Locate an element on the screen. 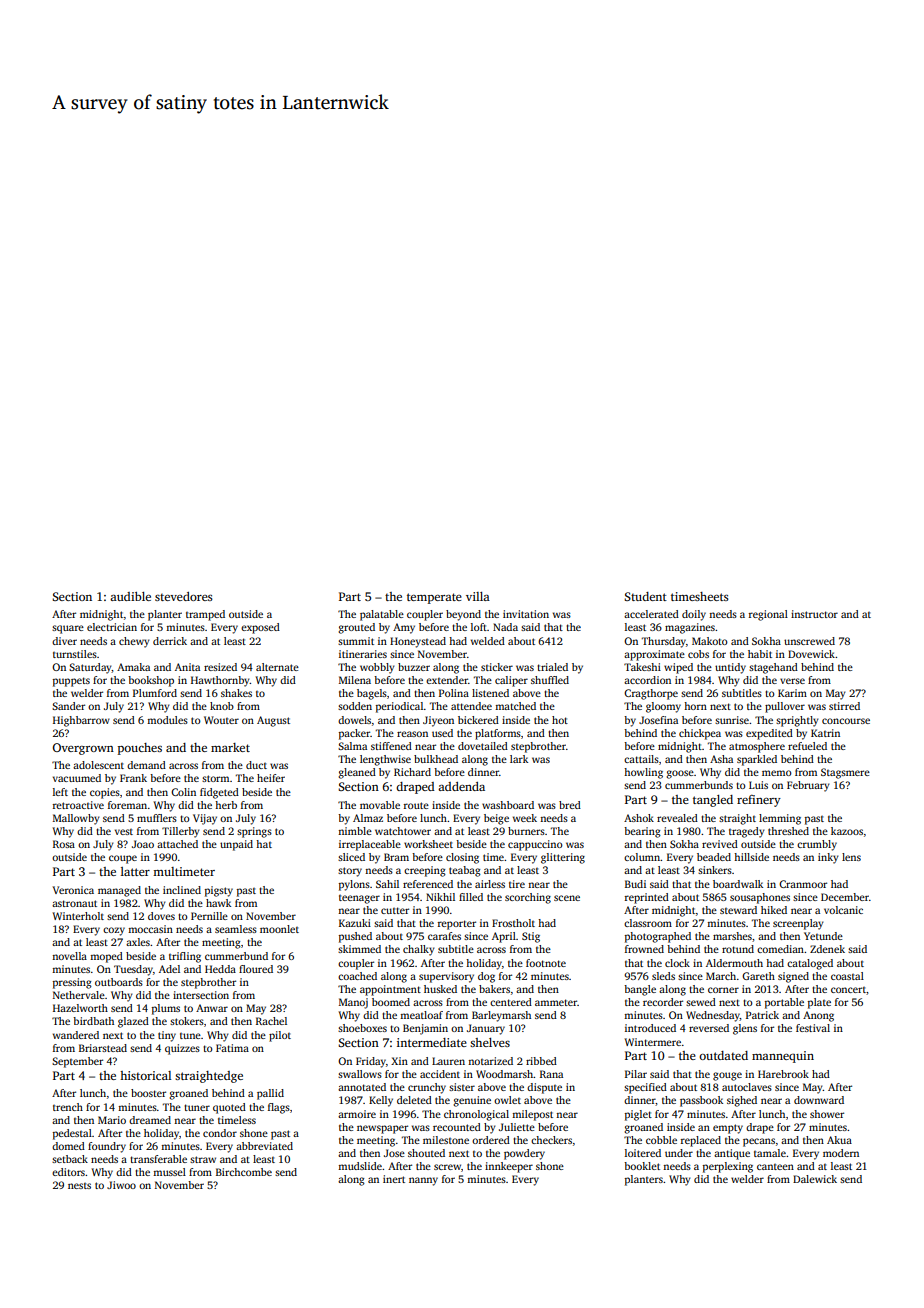 This screenshot has height=1308, width=924. corner is located at coordinates (723, 990).
